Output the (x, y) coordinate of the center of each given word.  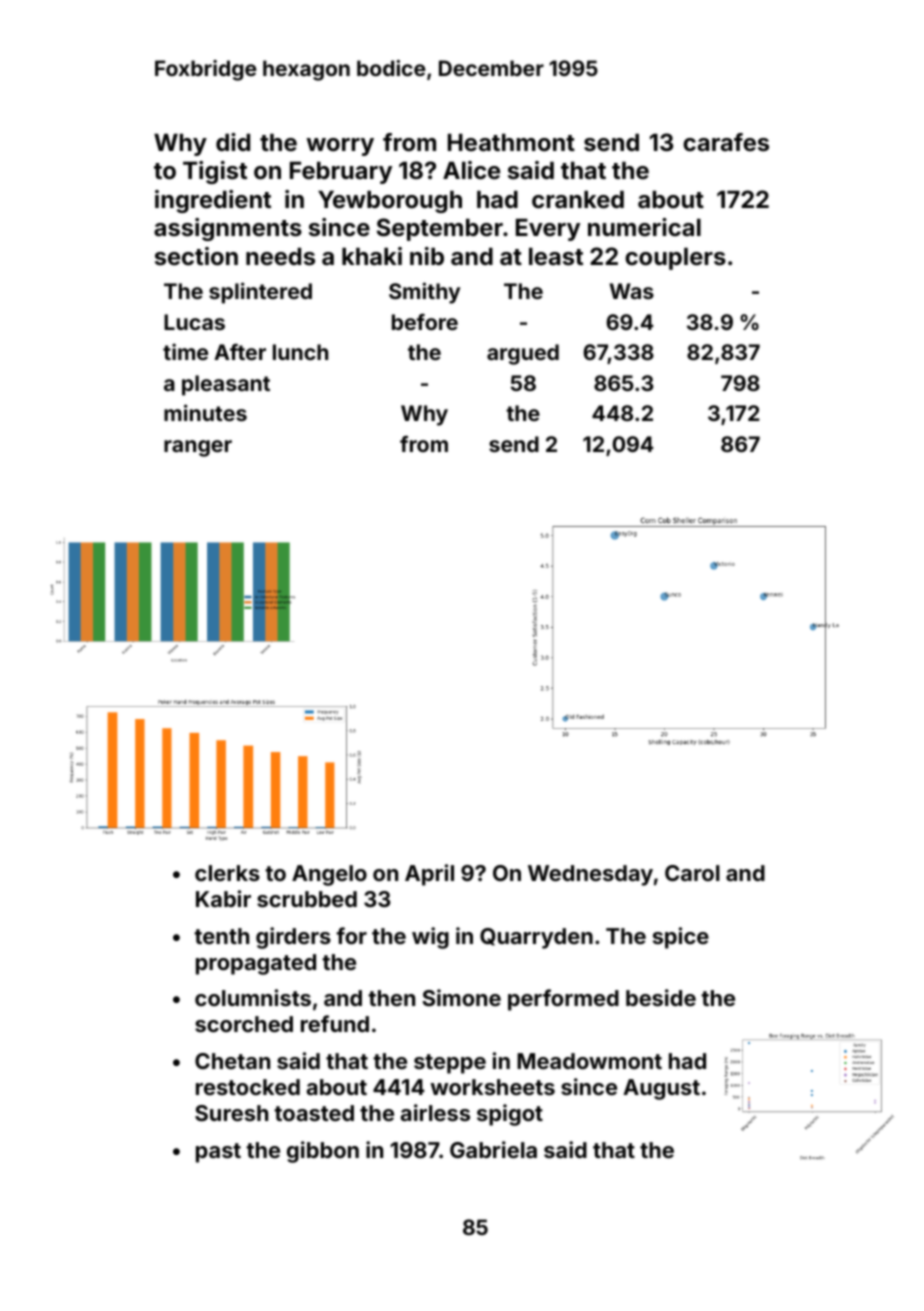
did (233, 142)
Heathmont (511, 143)
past (218, 1153)
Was (632, 291)
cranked (578, 200)
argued (523, 354)
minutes (205, 412)
